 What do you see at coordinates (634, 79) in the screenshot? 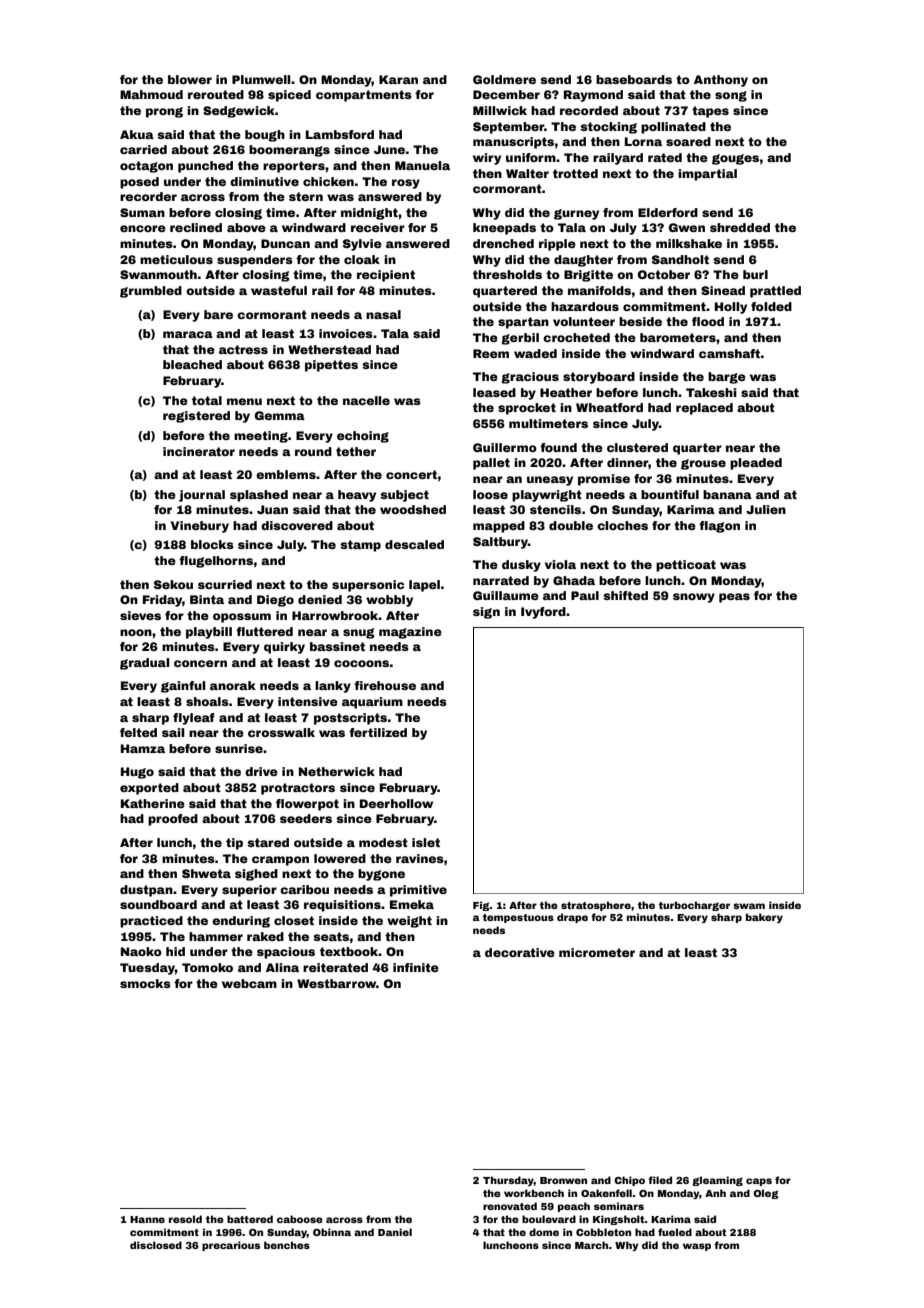
I see `baseboards` at bounding box center [634, 79].
